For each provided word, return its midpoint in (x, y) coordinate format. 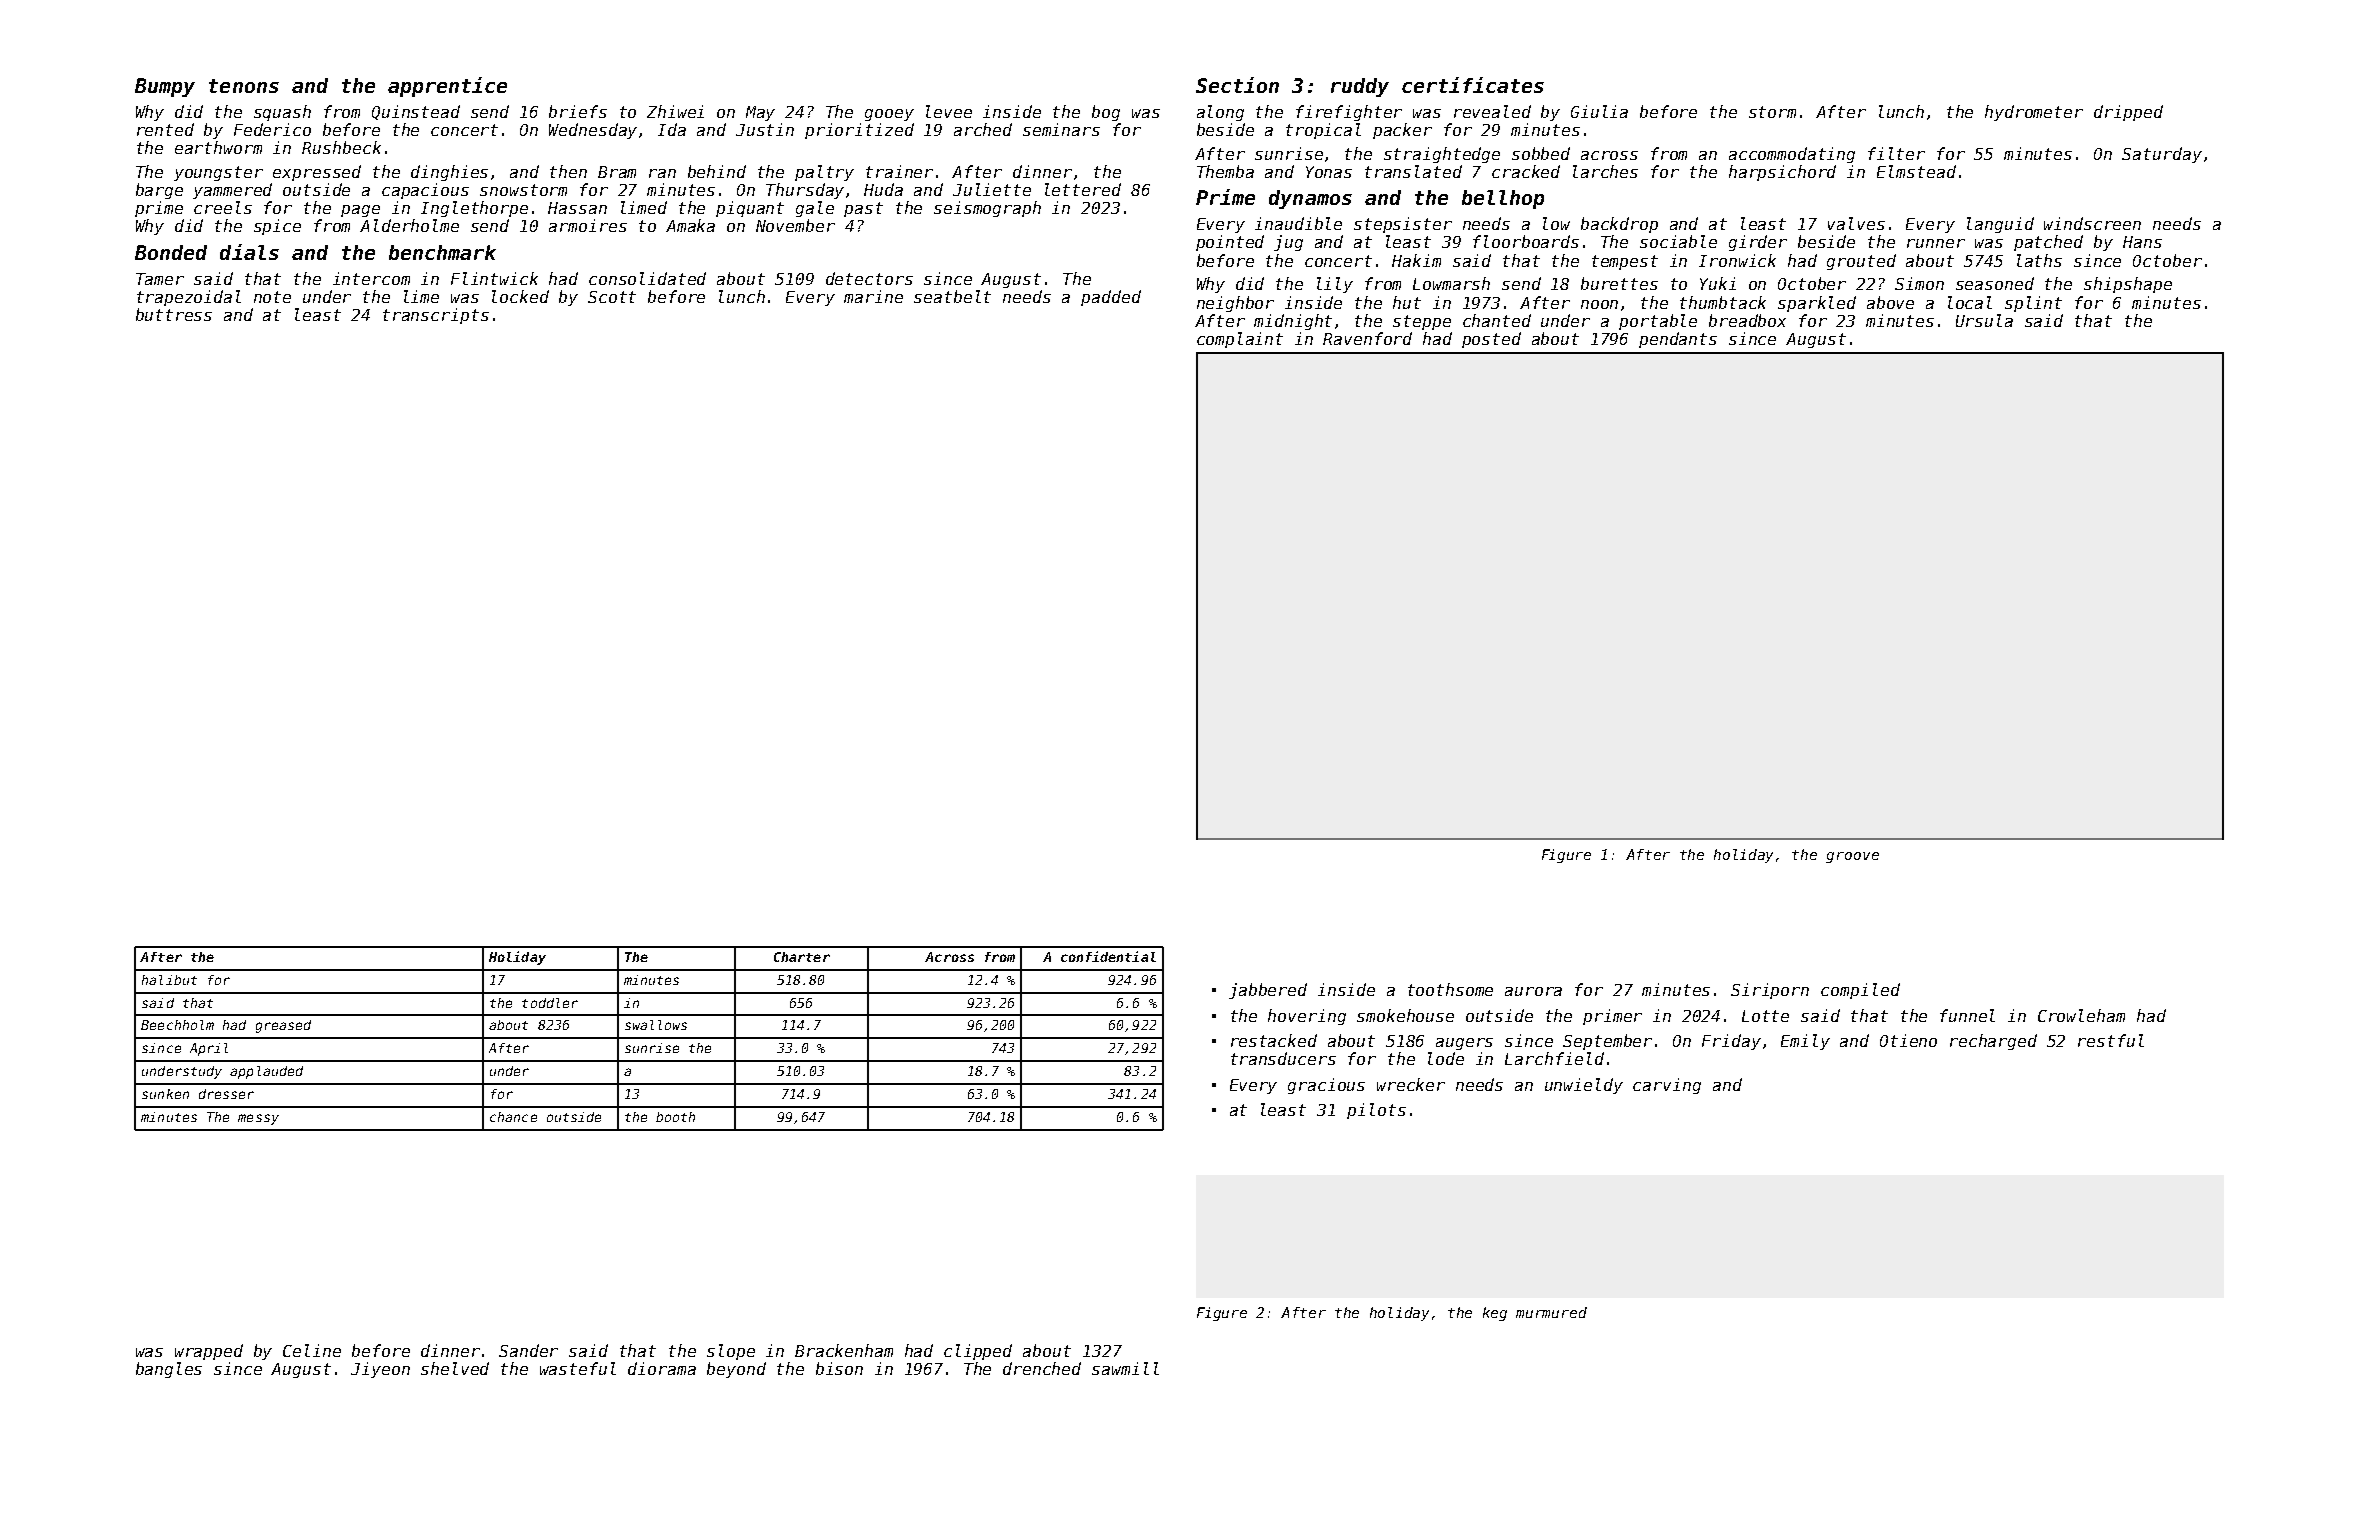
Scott (612, 297)
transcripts (436, 316)
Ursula (1984, 320)
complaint (1240, 340)
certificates (1473, 85)
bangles (169, 1370)
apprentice (447, 87)
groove (1852, 857)
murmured (1551, 1312)
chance (513, 1117)
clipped (978, 1352)
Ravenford (1367, 338)
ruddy (1360, 87)
